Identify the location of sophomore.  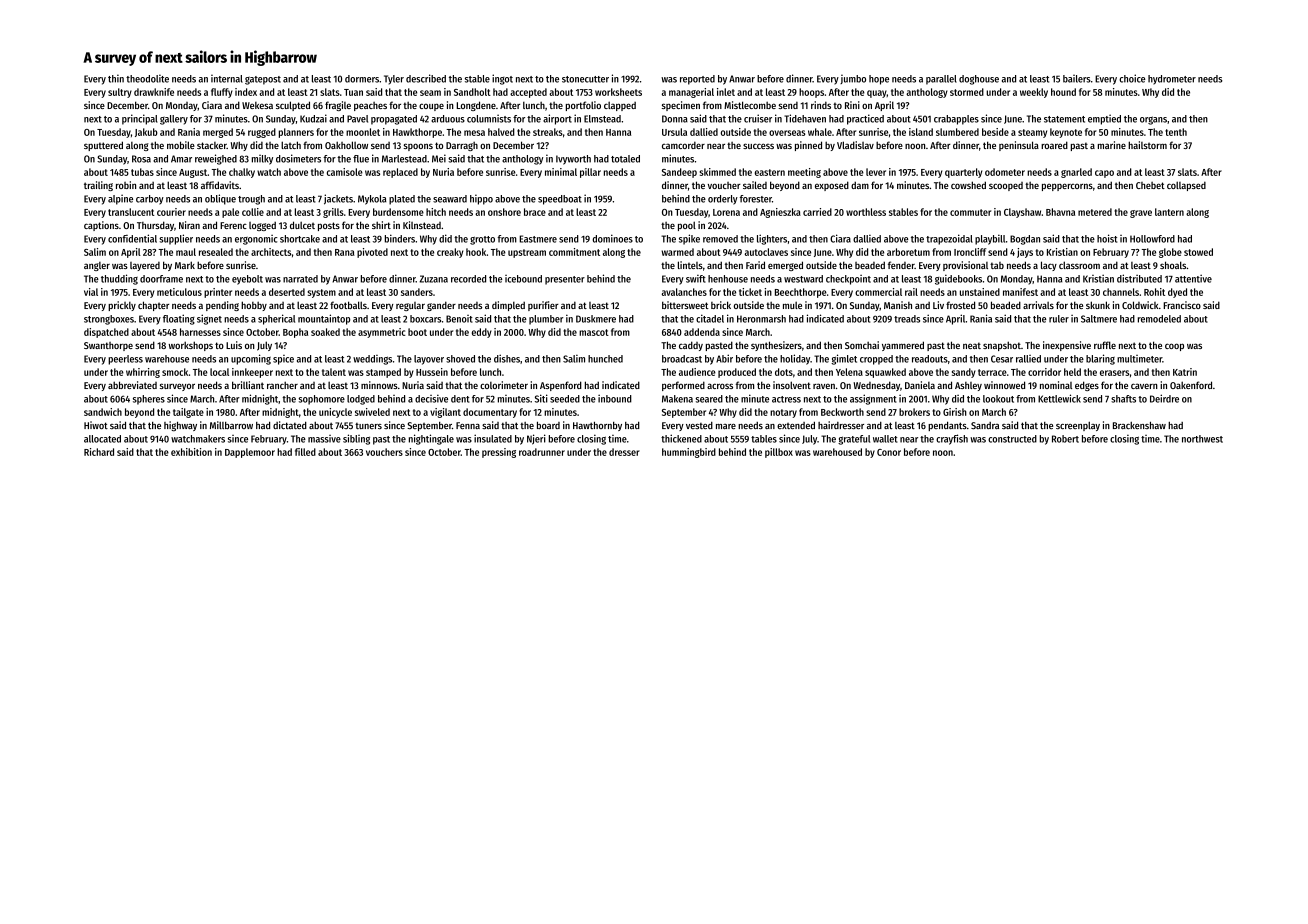
(321, 400).
